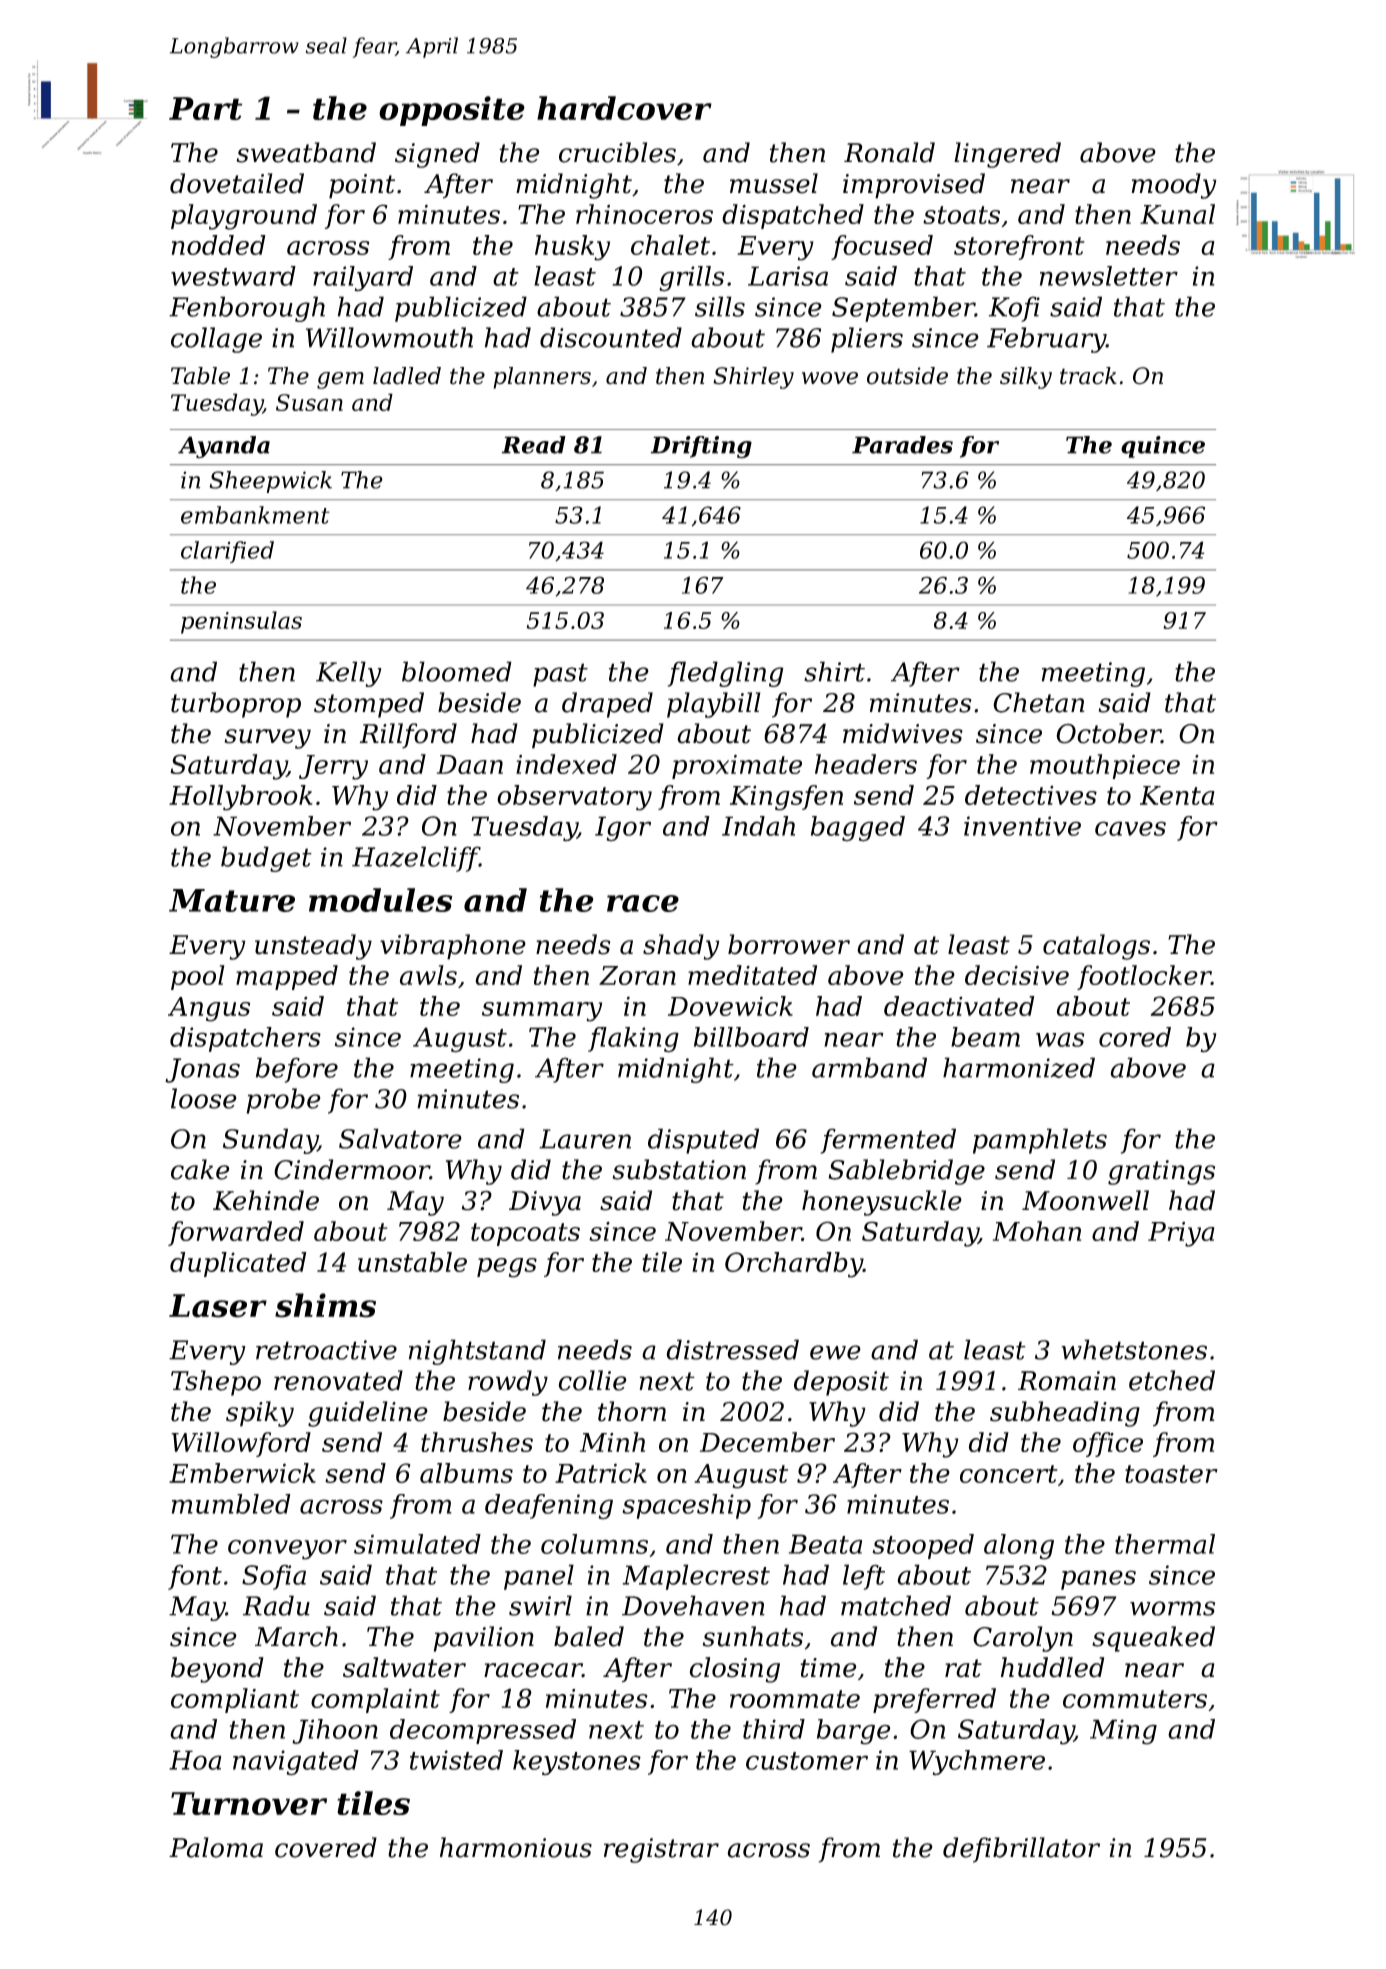  Describe the element at coordinates (1031, 795) in the screenshot. I see `detectives` at that location.
